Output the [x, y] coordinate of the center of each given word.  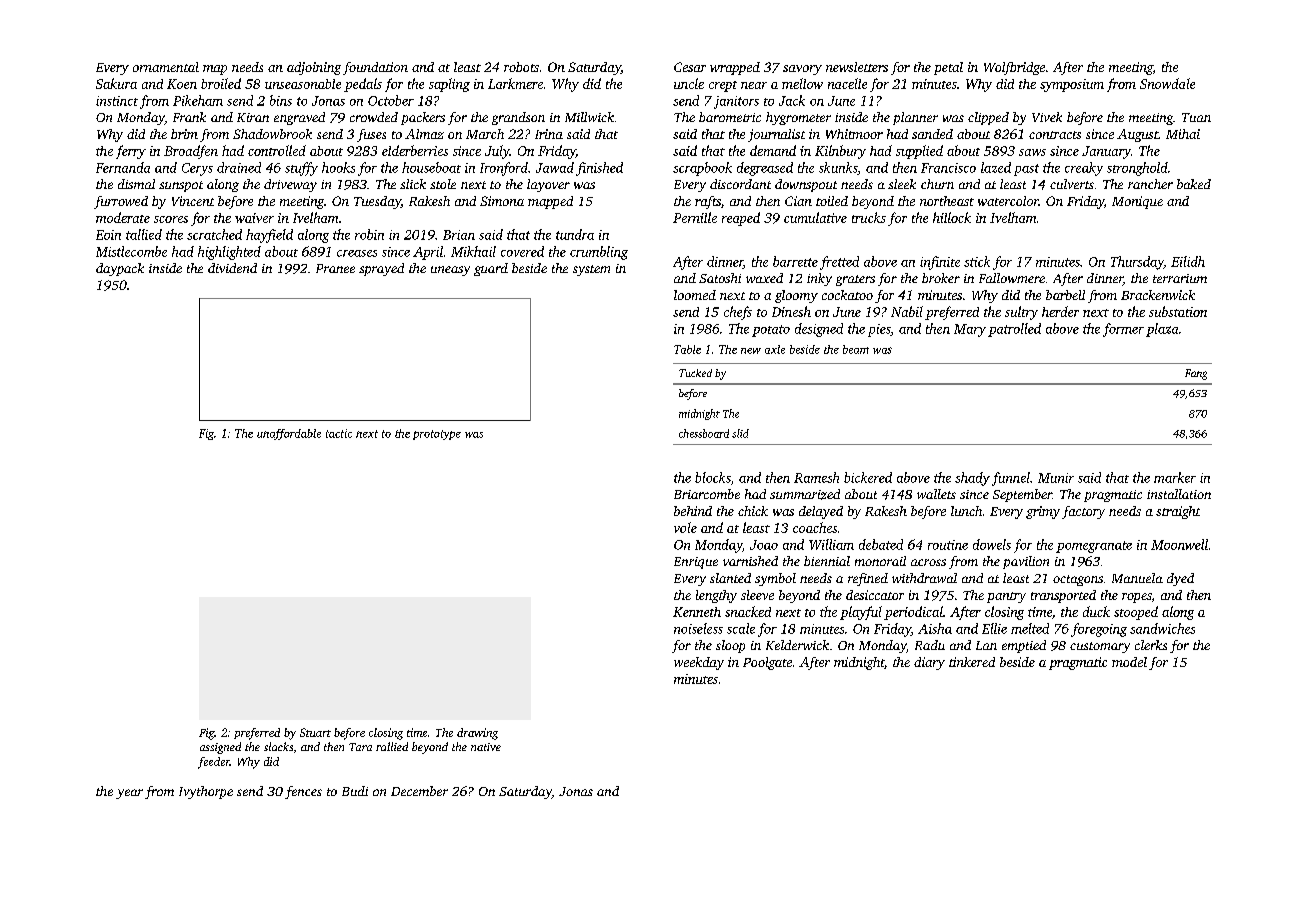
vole [685, 527]
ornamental [166, 67]
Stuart [315, 732]
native [486, 747]
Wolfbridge [1014, 68]
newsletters [857, 67]
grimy [1043, 512]
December [419, 791]
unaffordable [289, 434]
